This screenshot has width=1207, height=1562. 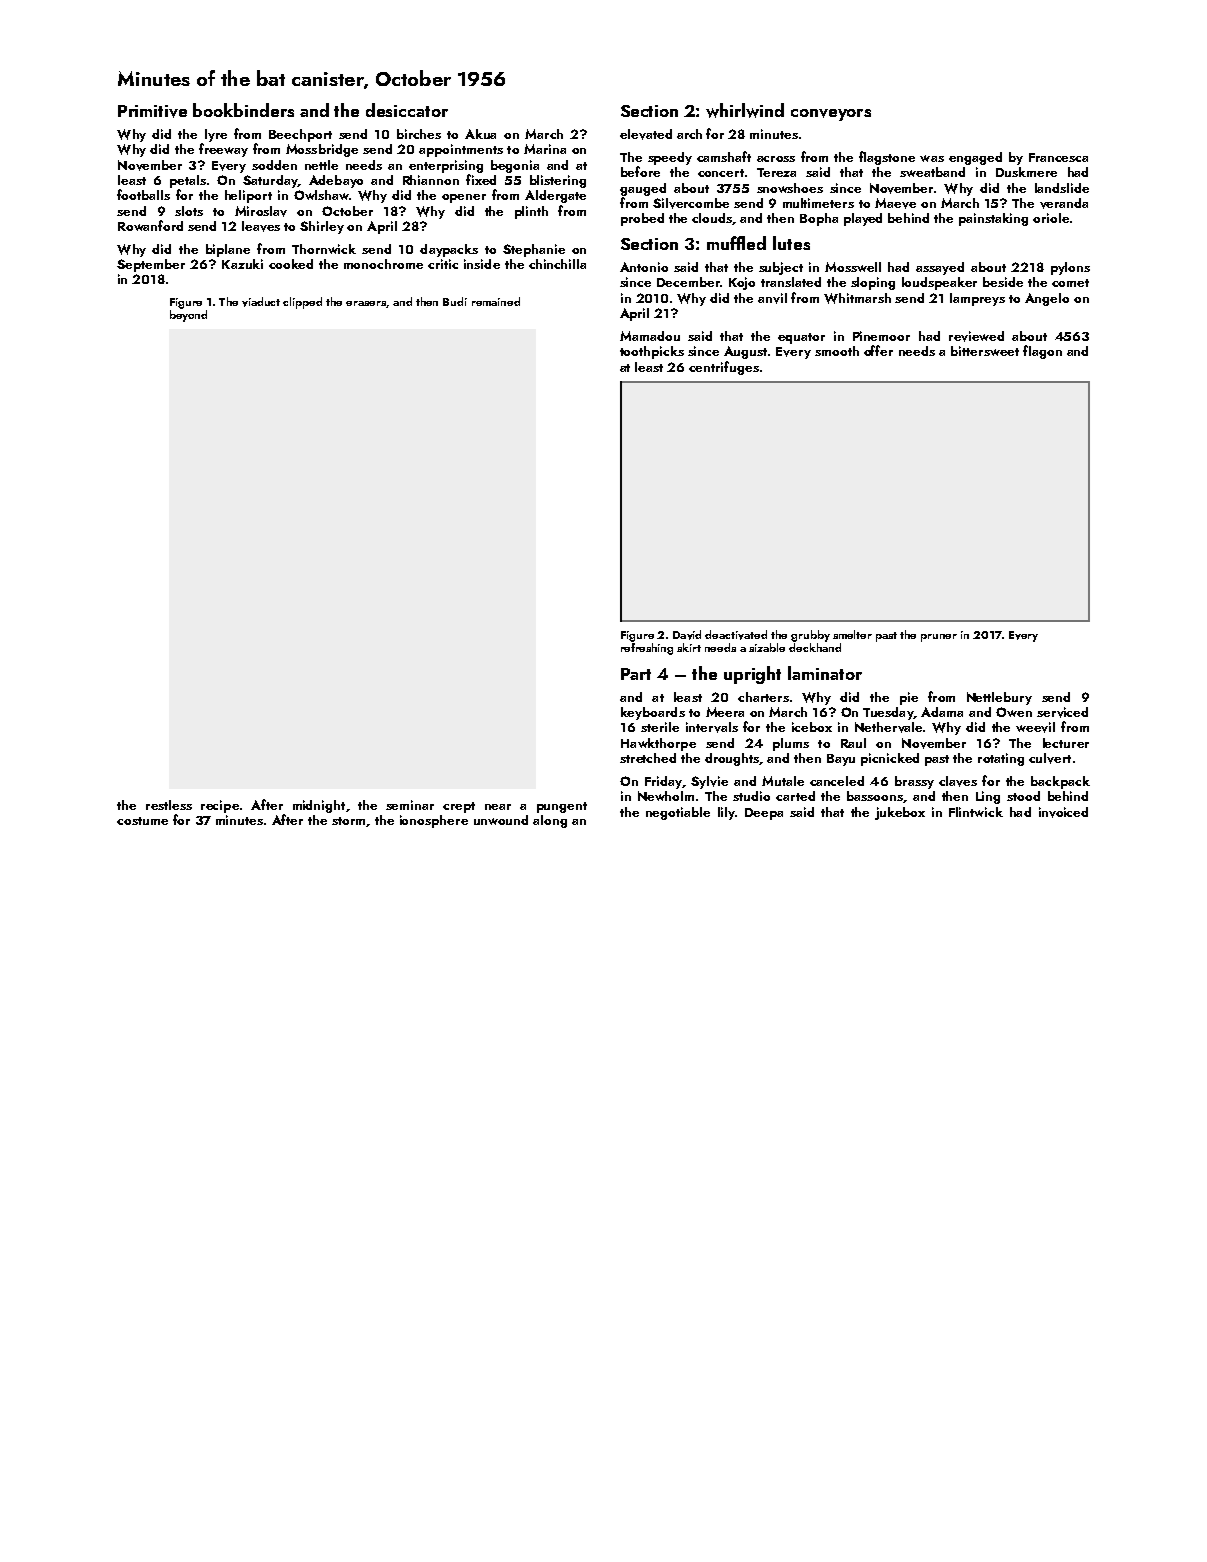 What do you see at coordinates (650, 336) in the screenshot?
I see `Mamadou` at bounding box center [650, 336].
